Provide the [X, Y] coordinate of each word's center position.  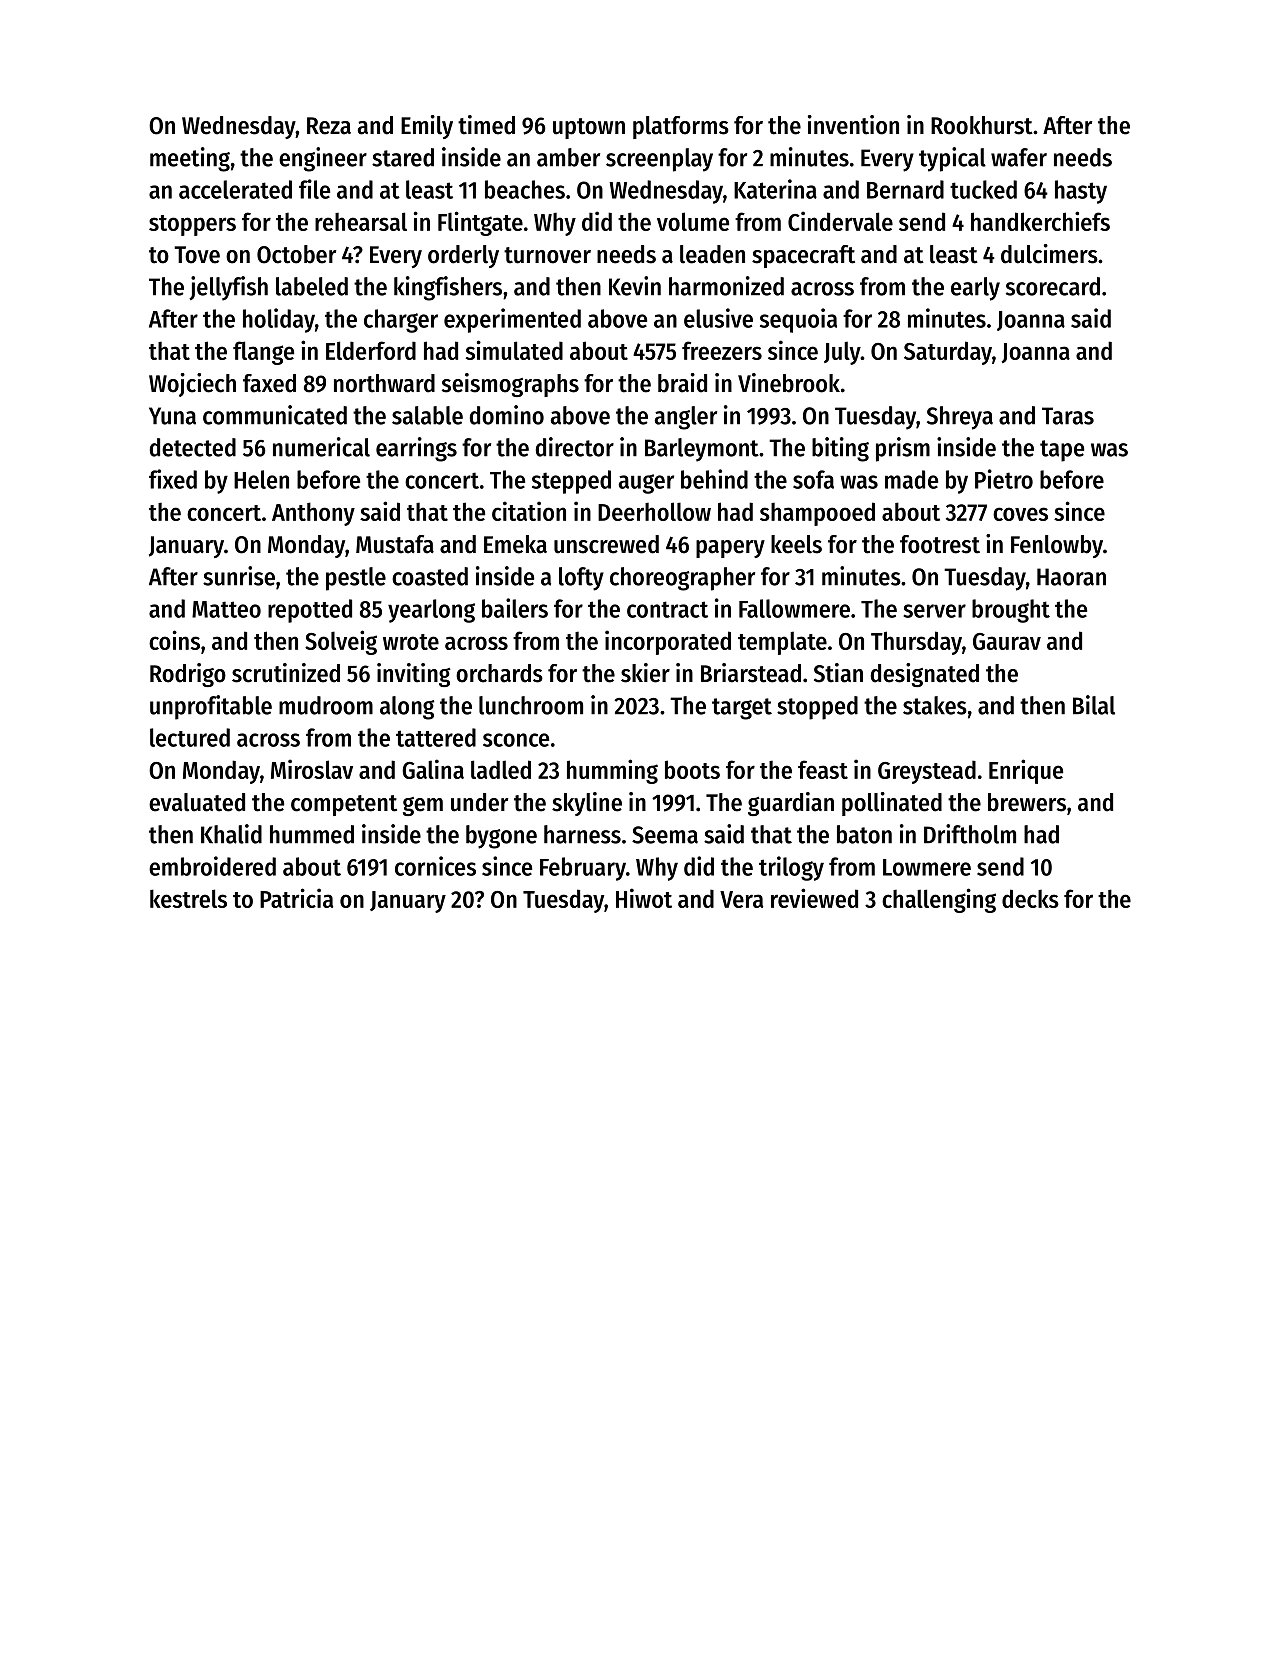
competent [344, 805]
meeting [190, 159]
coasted [430, 576]
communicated [275, 415]
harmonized [726, 286]
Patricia [296, 898]
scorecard [1053, 286]
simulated [514, 350]
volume [693, 221]
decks [1030, 898]
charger [401, 321]
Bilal [1094, 705]
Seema [665, 835]
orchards [499, 673]
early [975, 289]
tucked [983, 189]
